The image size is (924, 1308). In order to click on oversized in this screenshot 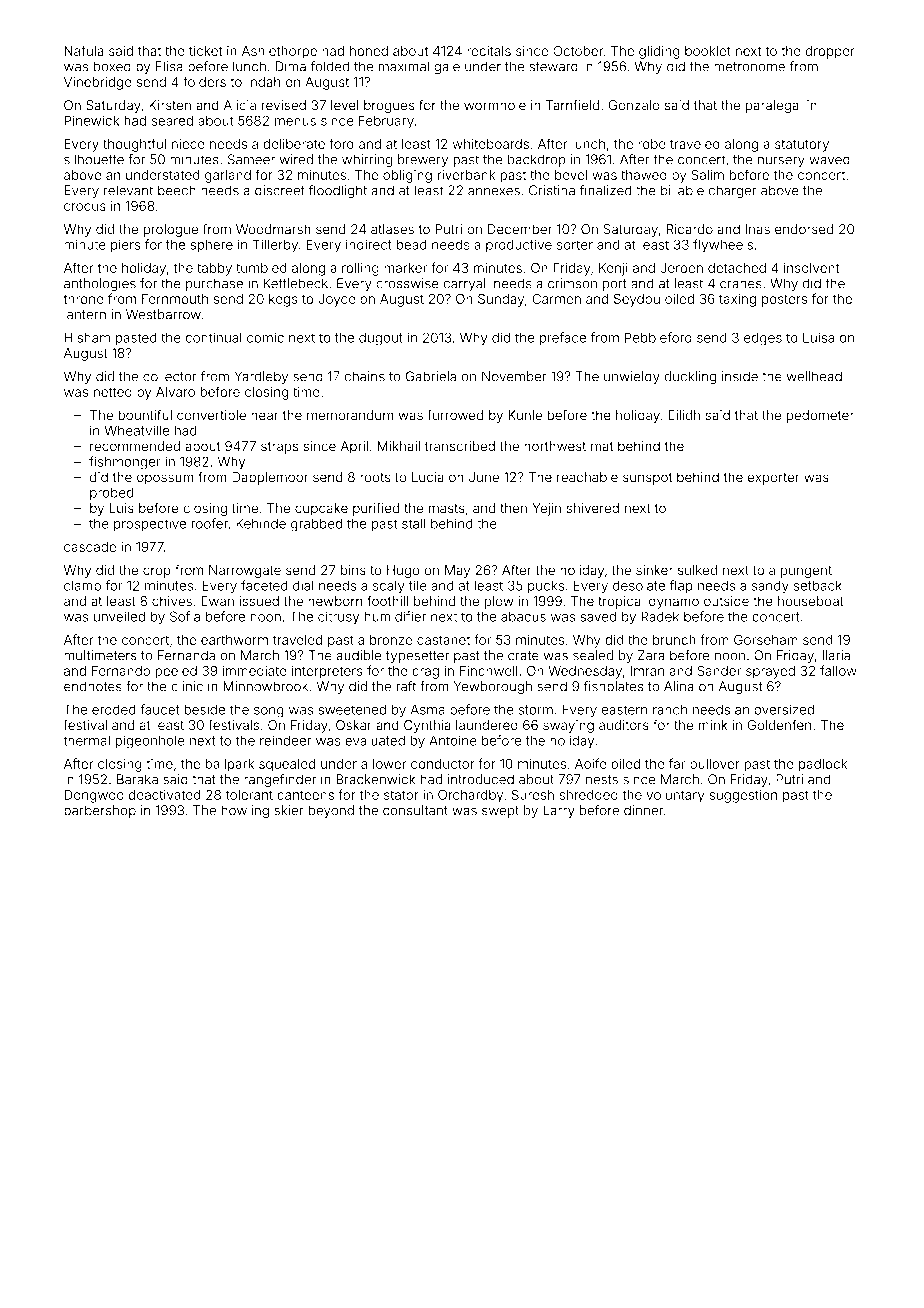, I will do `click(784, 709)`.
